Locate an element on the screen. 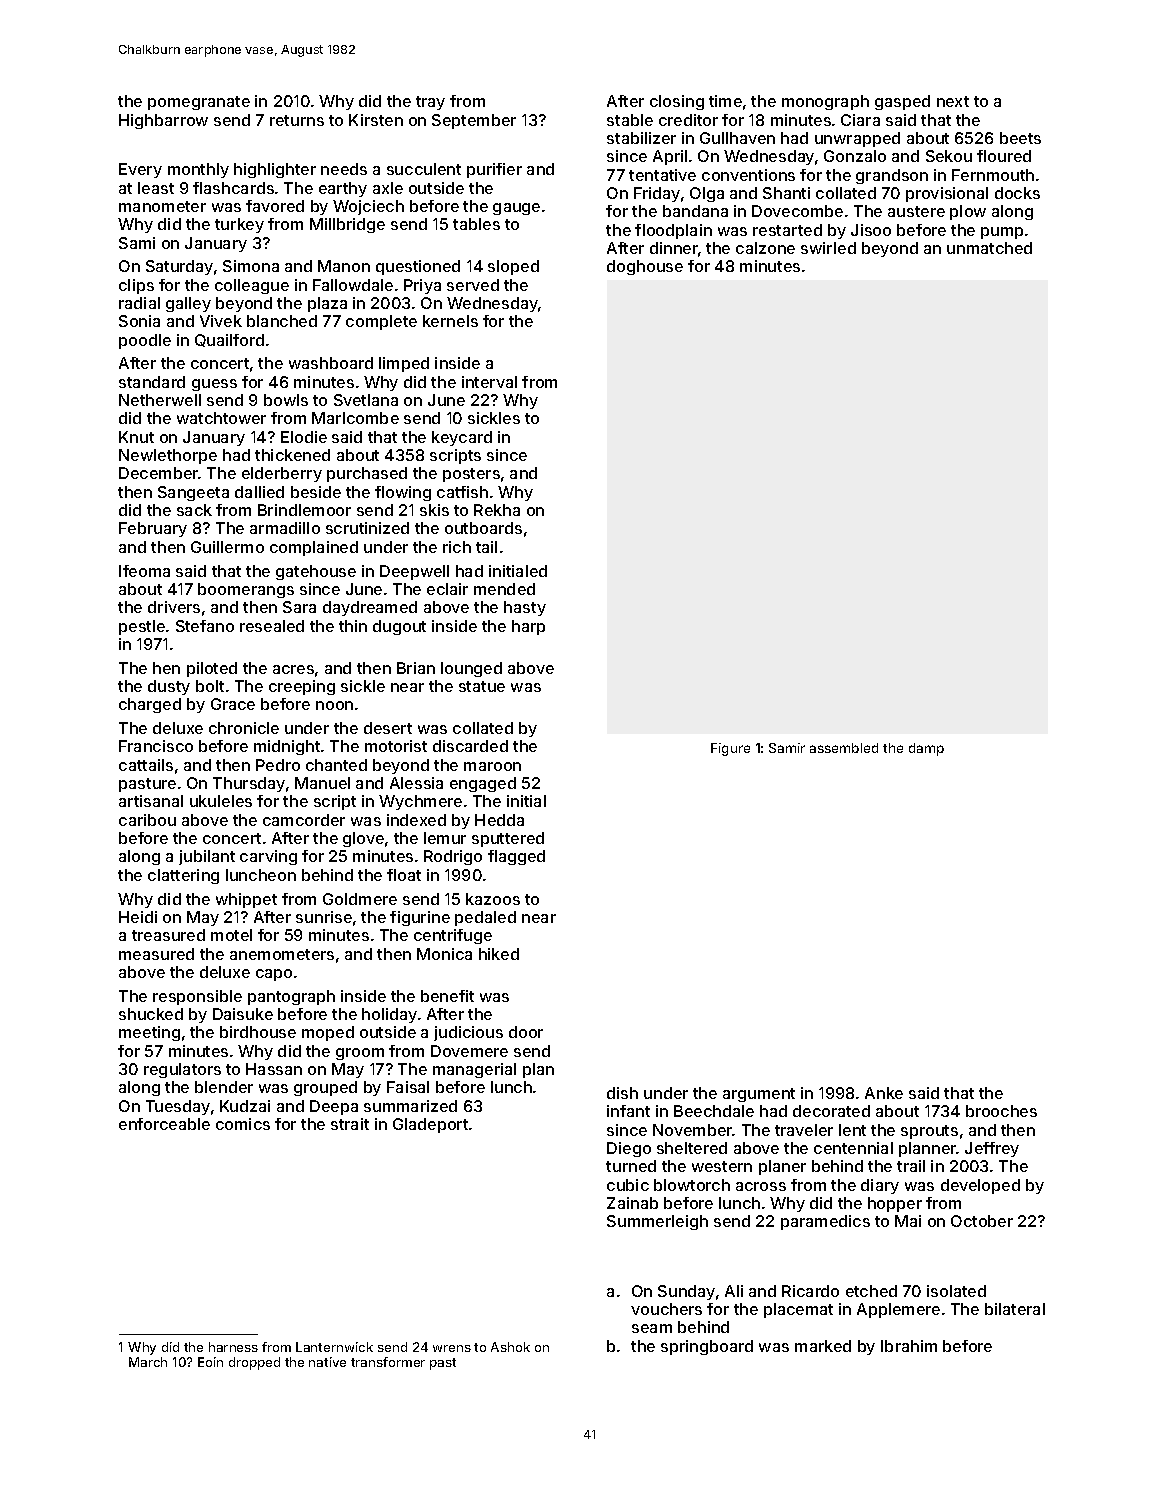  returns is located at coordinates (297, 120).
